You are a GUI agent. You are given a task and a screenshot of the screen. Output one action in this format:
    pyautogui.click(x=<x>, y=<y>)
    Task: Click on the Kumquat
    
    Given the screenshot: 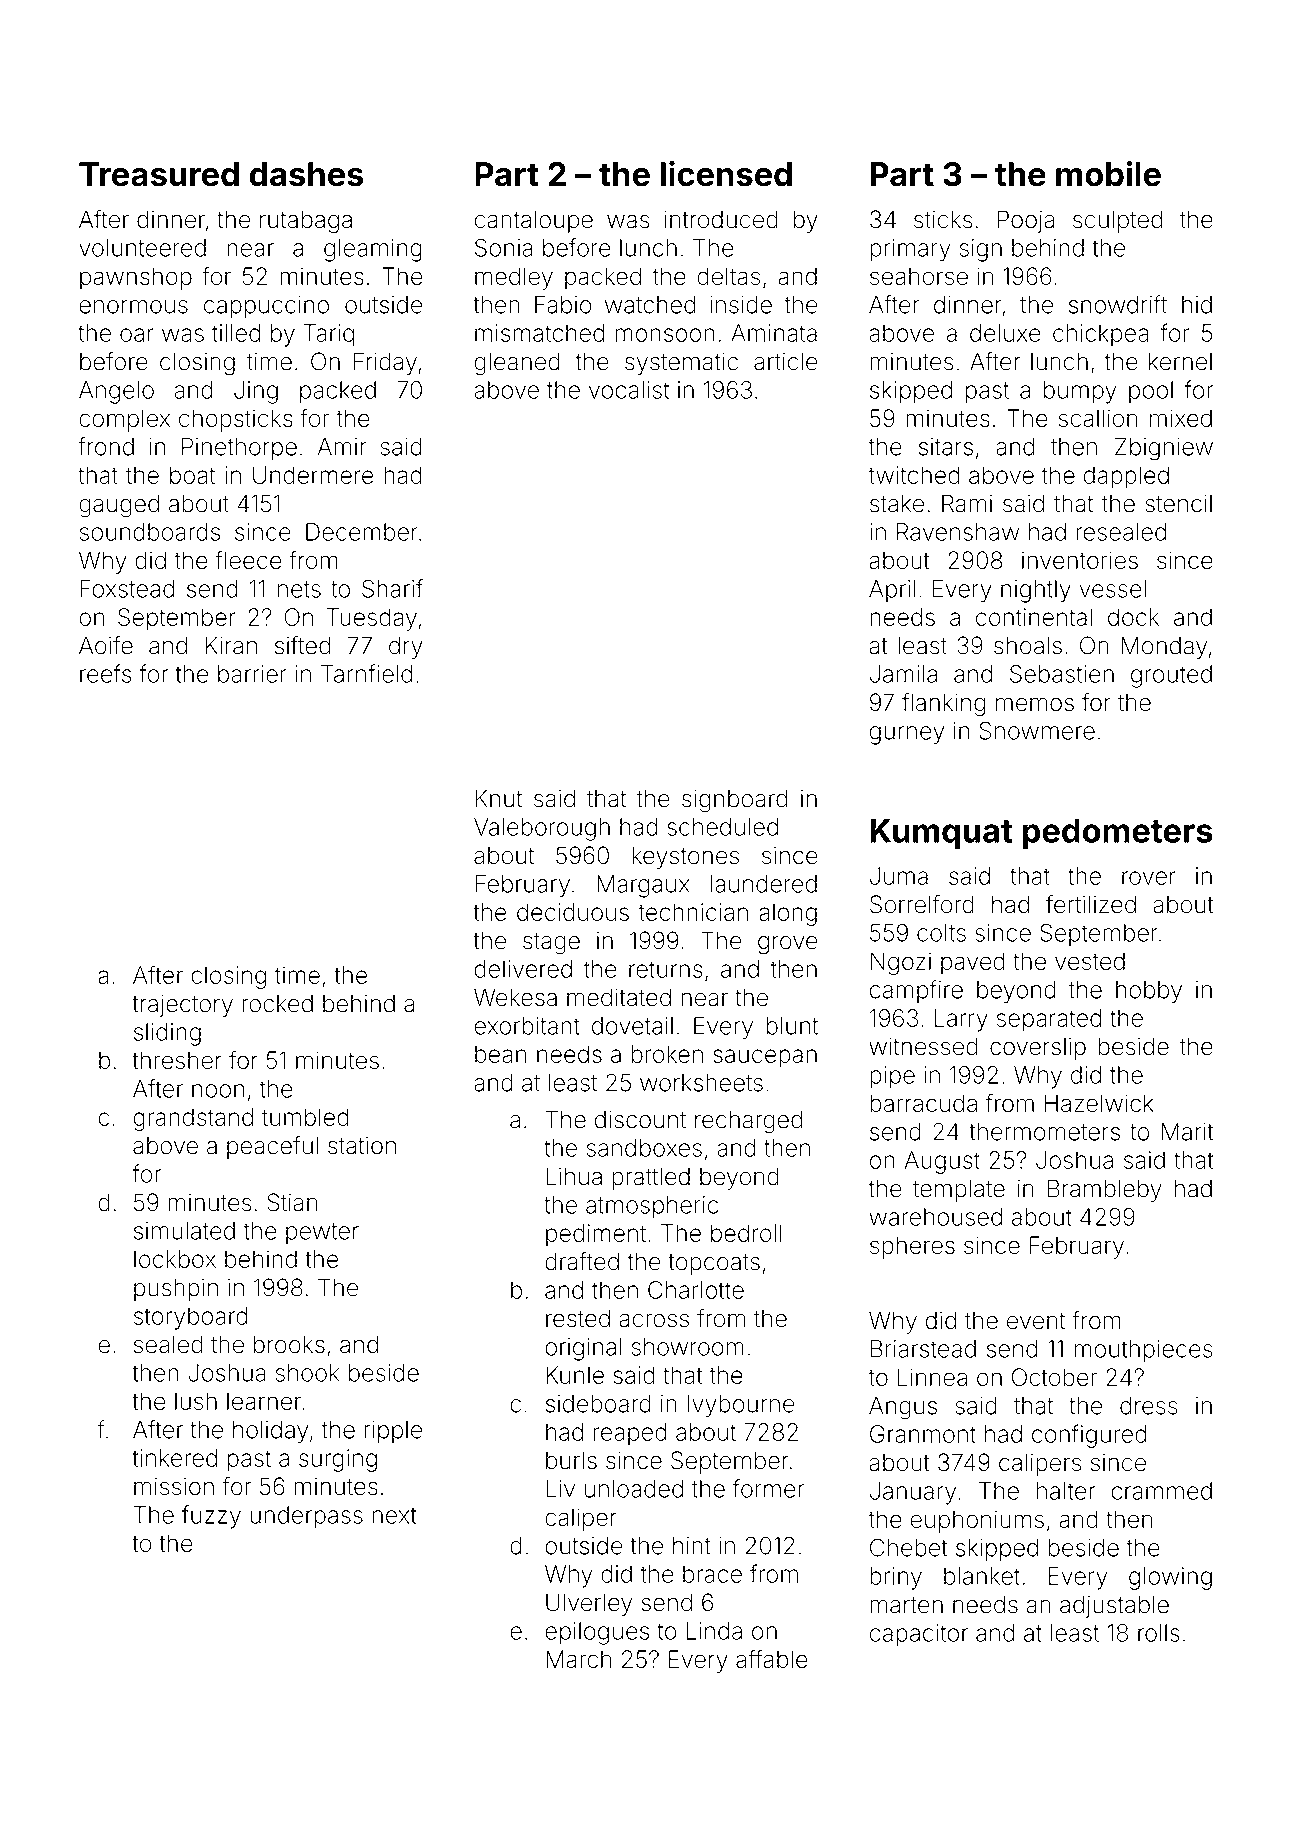 What is the action you would take?
    pyautogui.click(x=941, y=833)
